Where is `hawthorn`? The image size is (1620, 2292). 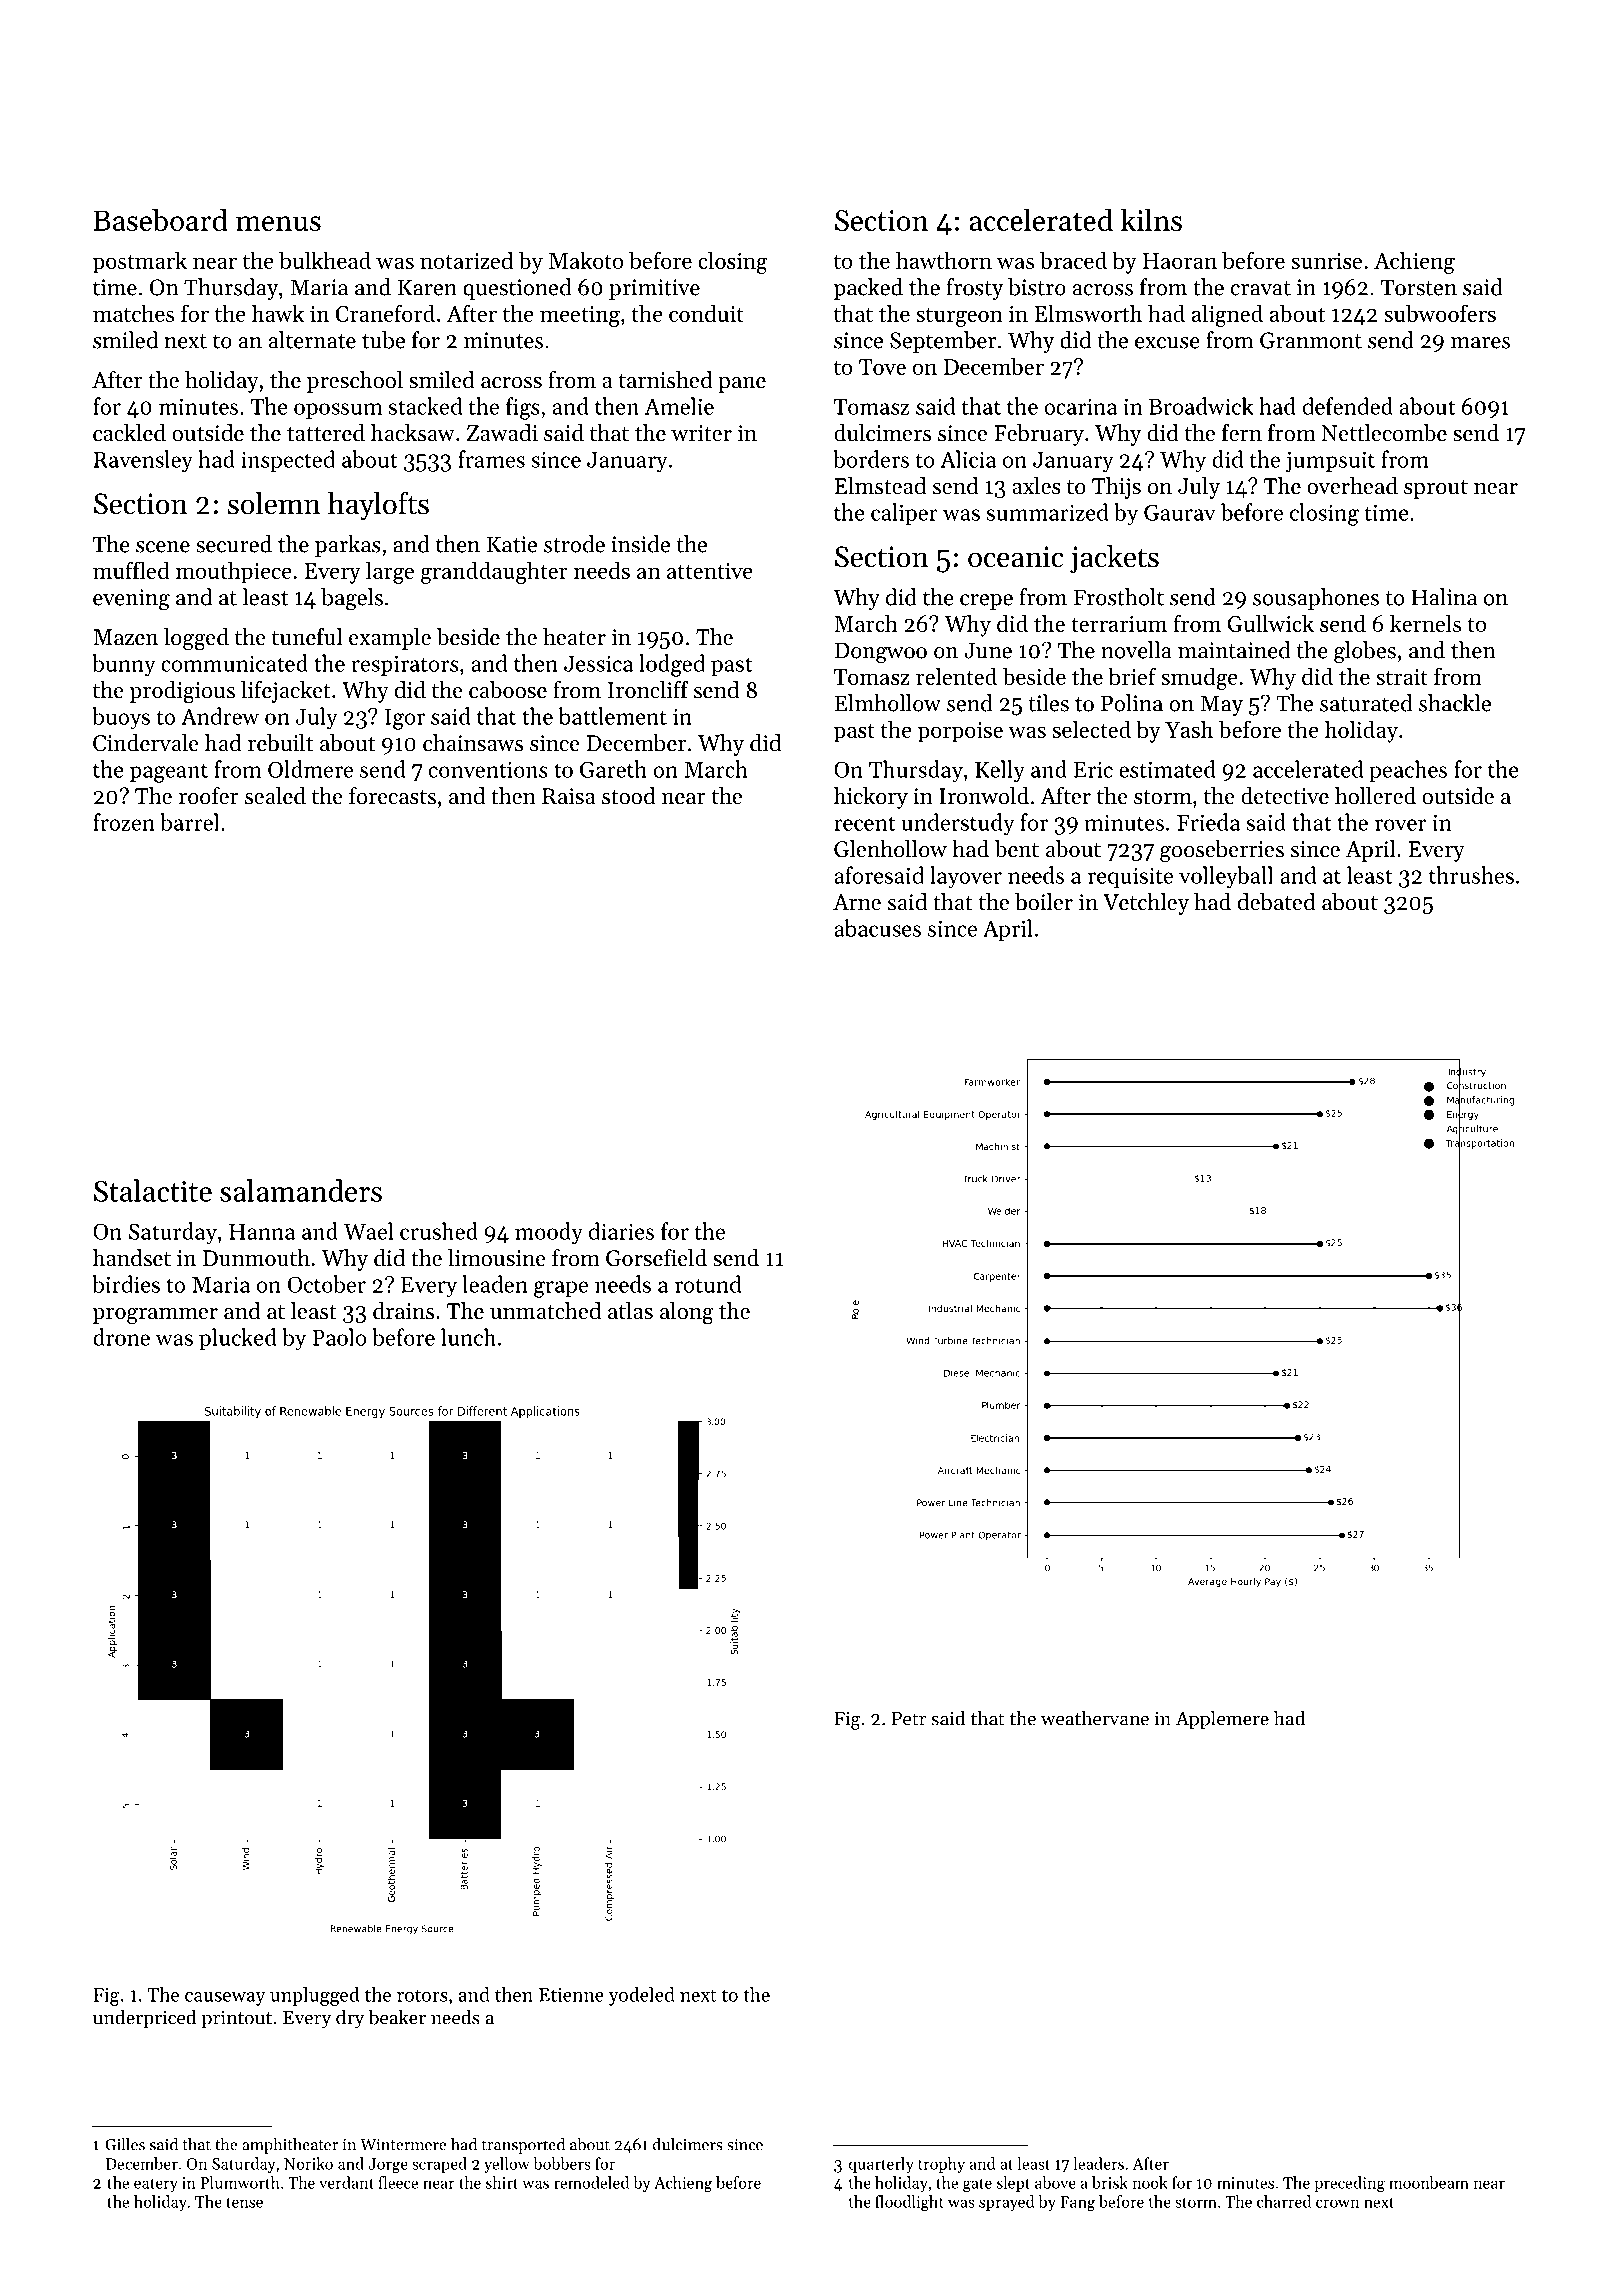 hawthorn is located at coordinates (944, 260).
